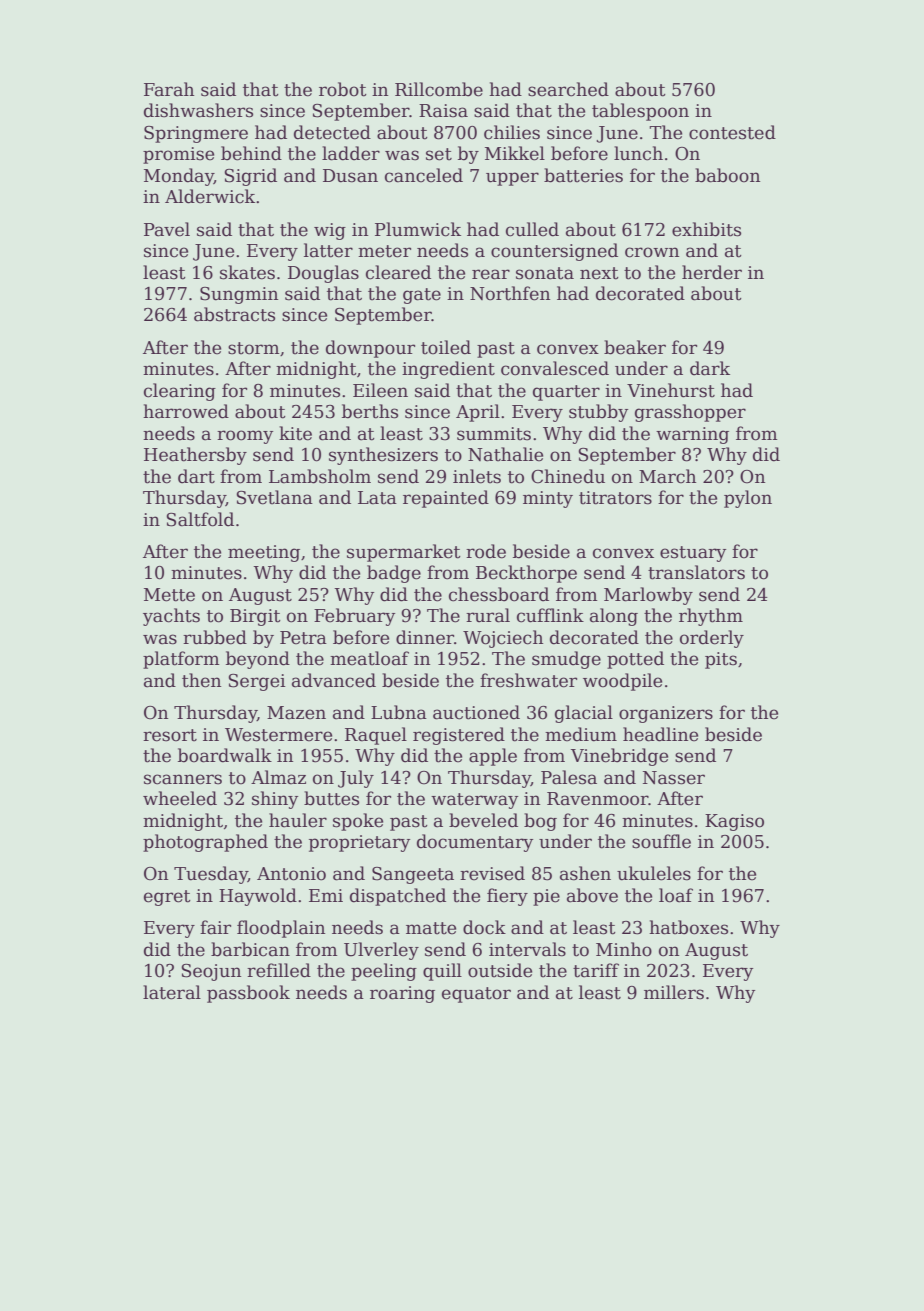  I want to click on organizers, so click(666, 714).
